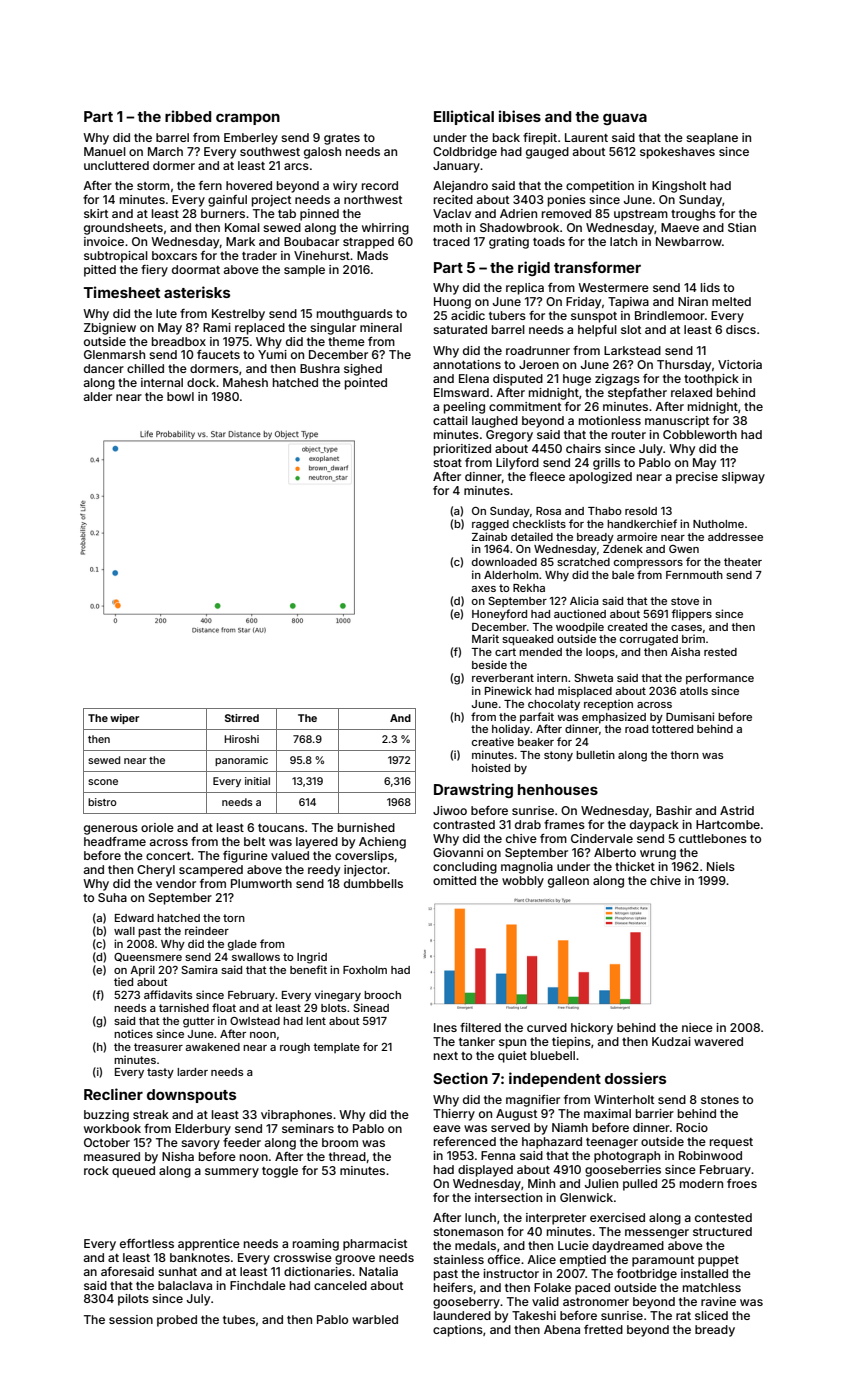 The image size is (849, 1400). I want to click on seaplane, so click(712, 139).
